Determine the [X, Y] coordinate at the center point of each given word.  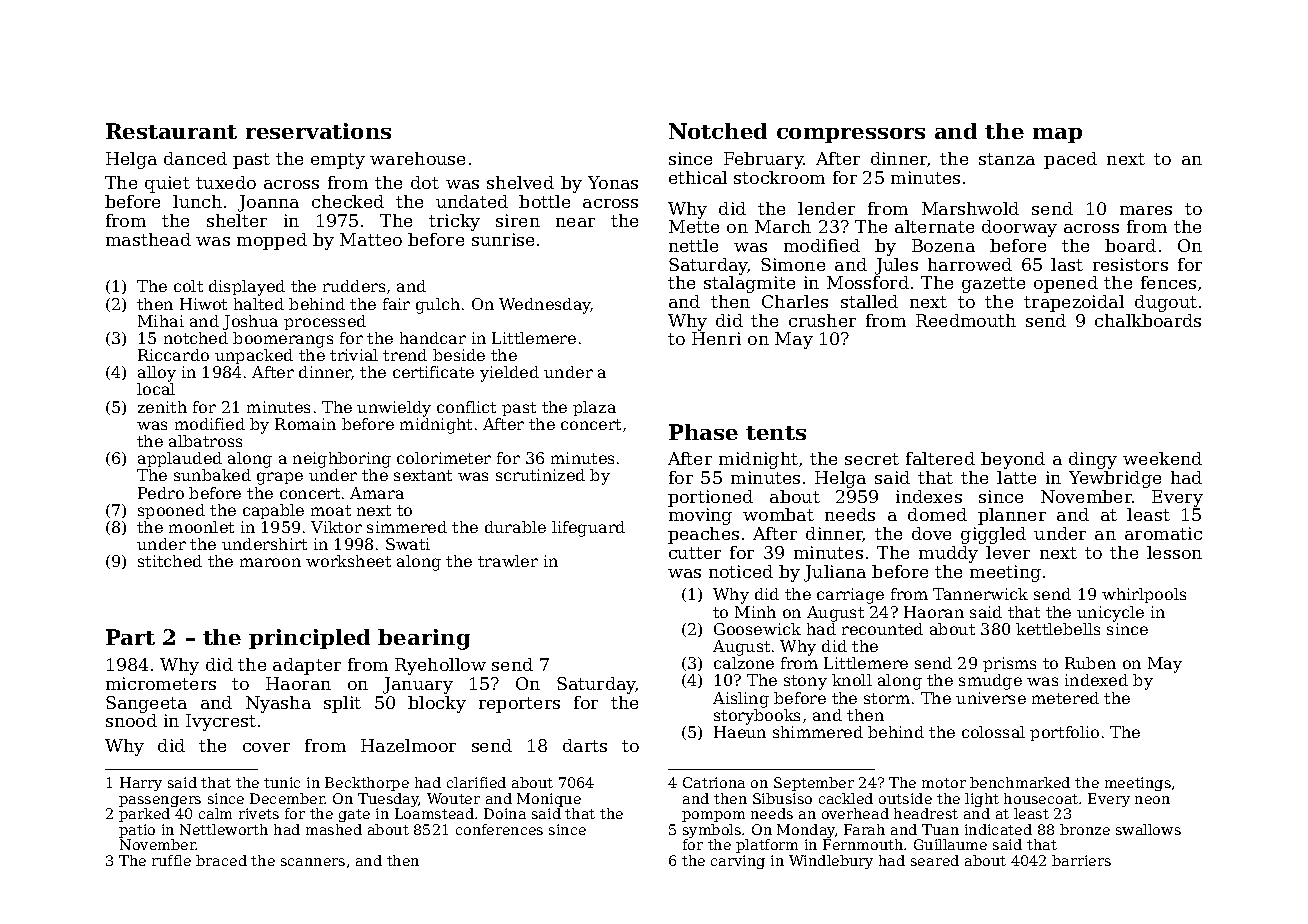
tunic [282, 782]
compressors [851, 135]
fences [1168, 282]
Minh [755, 612]
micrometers [161, 683]
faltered [940, 458]
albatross [205, 441]
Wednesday [545, 306]
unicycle [1110, 614]
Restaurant [171, 131]
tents [776, 433]
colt [188, 286]
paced [1070, 160]
